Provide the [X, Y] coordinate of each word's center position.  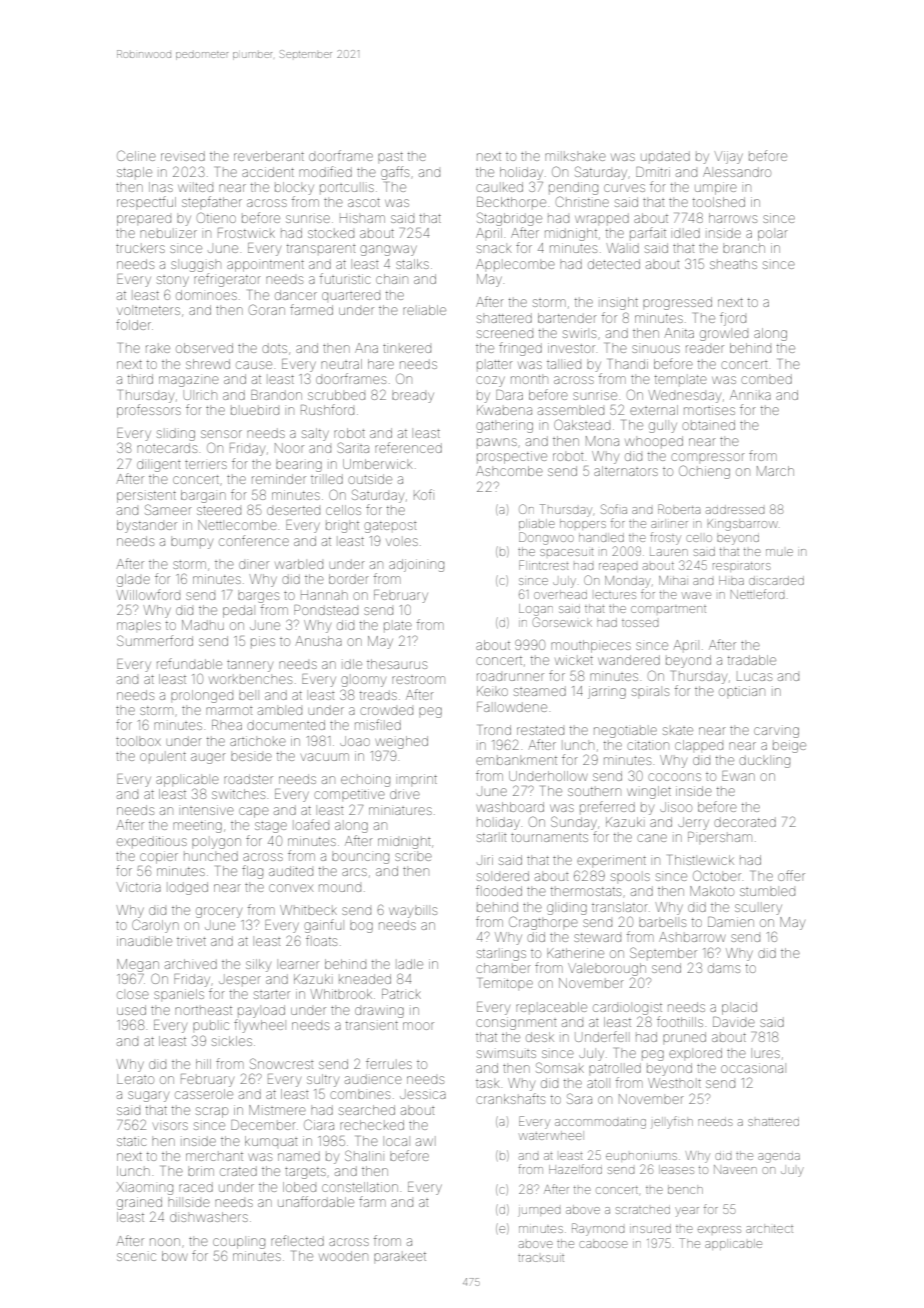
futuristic [345, 278]
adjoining [416, 565]
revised [183, 156]
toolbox [138, 741]
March [775, 471]
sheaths [733, 264]
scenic [136, 1257]
